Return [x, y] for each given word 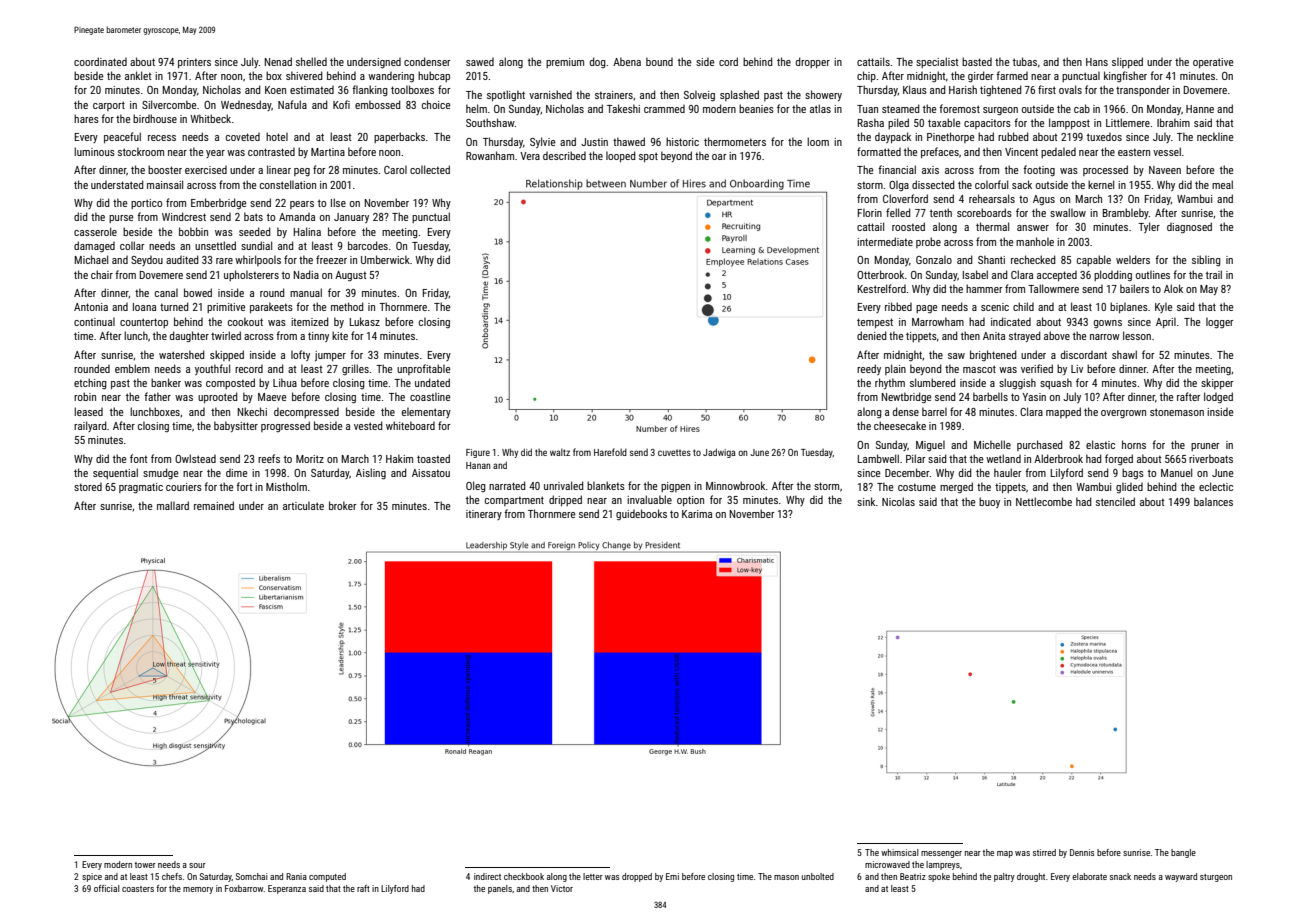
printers [194, 63]
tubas [1025, 61]
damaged [94, 247]
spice [92, 877]
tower [145, 865]
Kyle [1163, 307]
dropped [637, 877]
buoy [989, 502]
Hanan [478, 465]
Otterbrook [880, 274]
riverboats [1211, 458]
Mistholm [286, 486]
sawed [480, 62]
